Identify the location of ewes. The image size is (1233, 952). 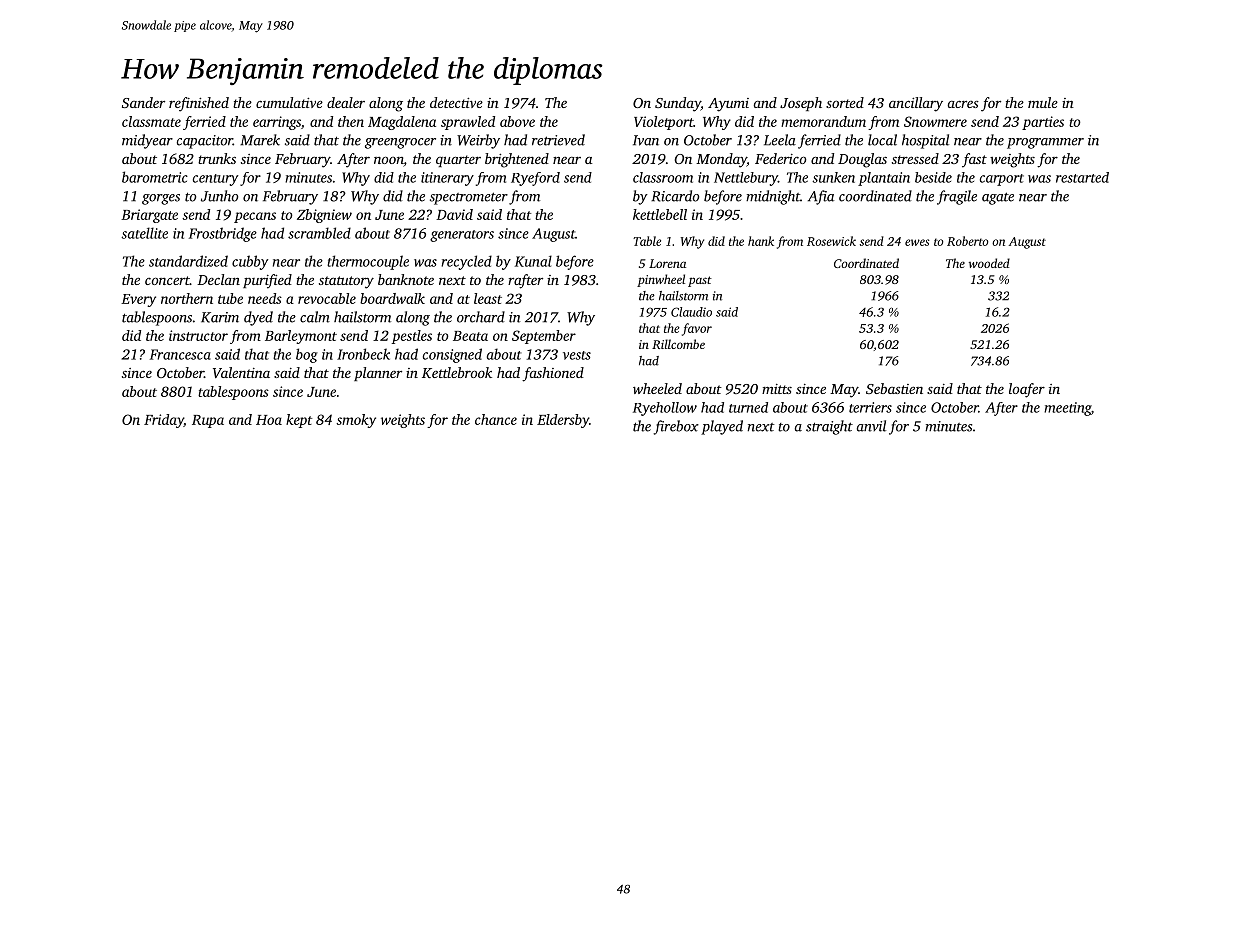
(917, 242).
